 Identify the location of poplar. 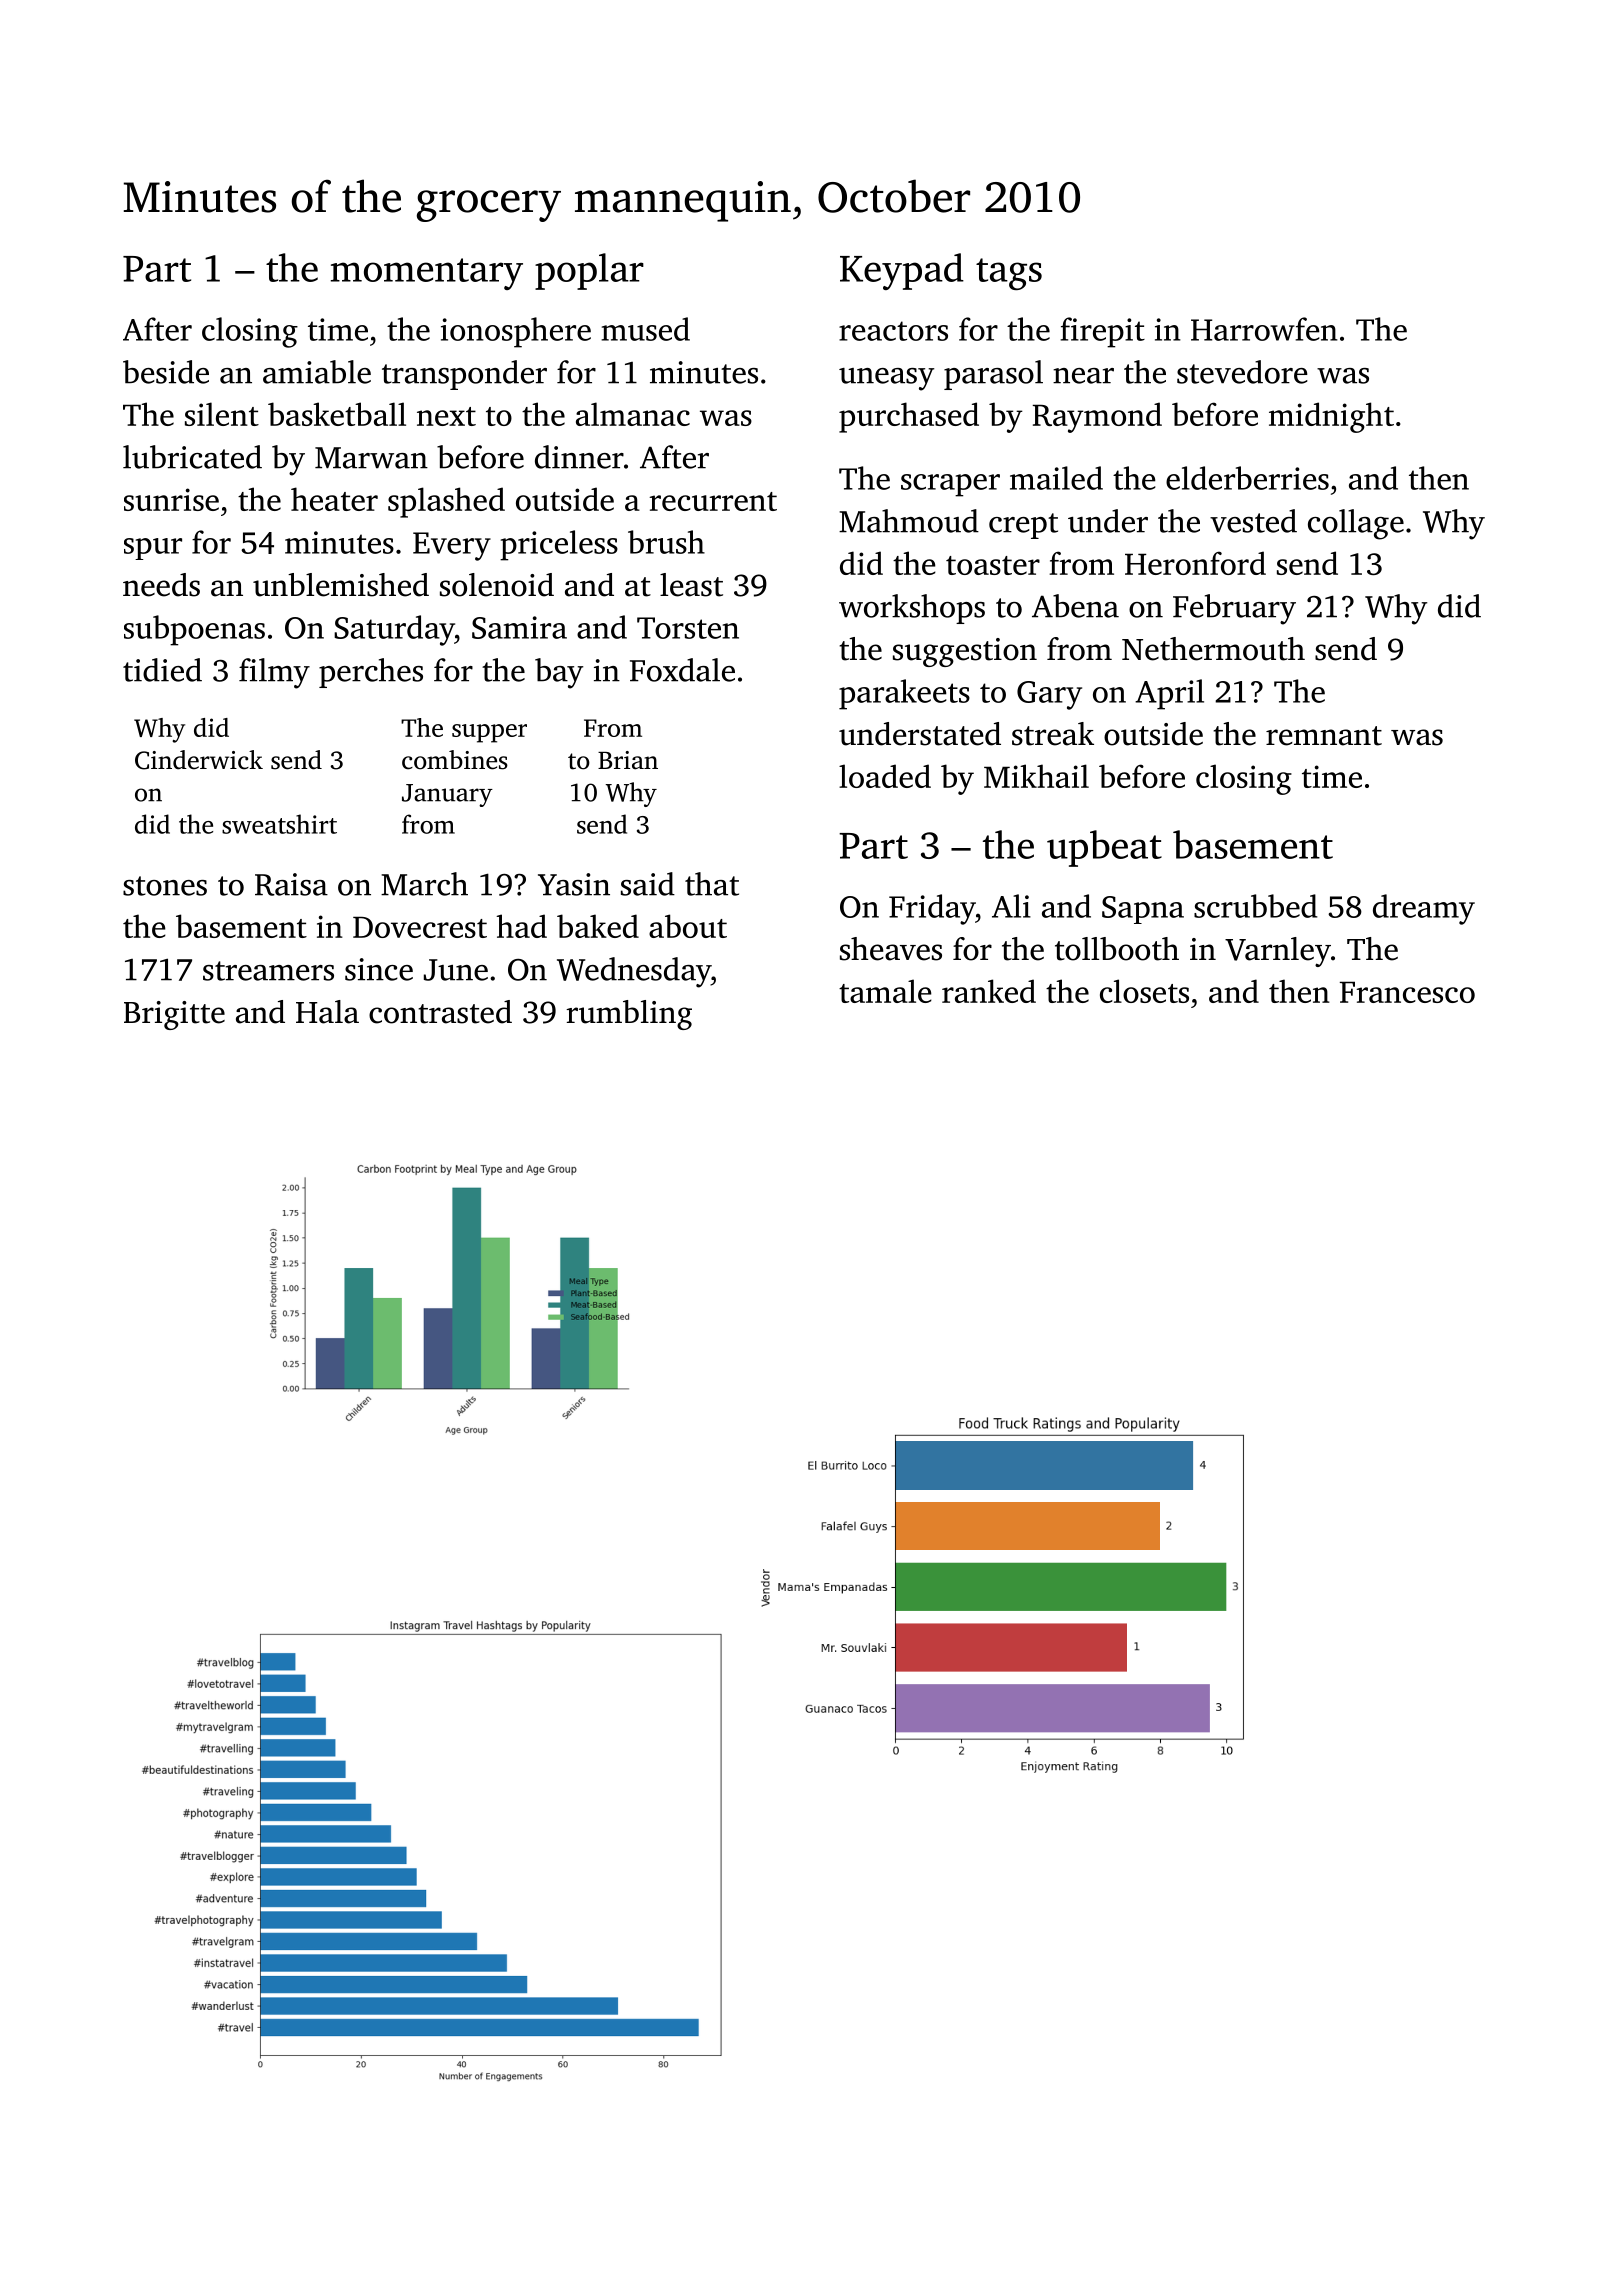
(589, 271).
